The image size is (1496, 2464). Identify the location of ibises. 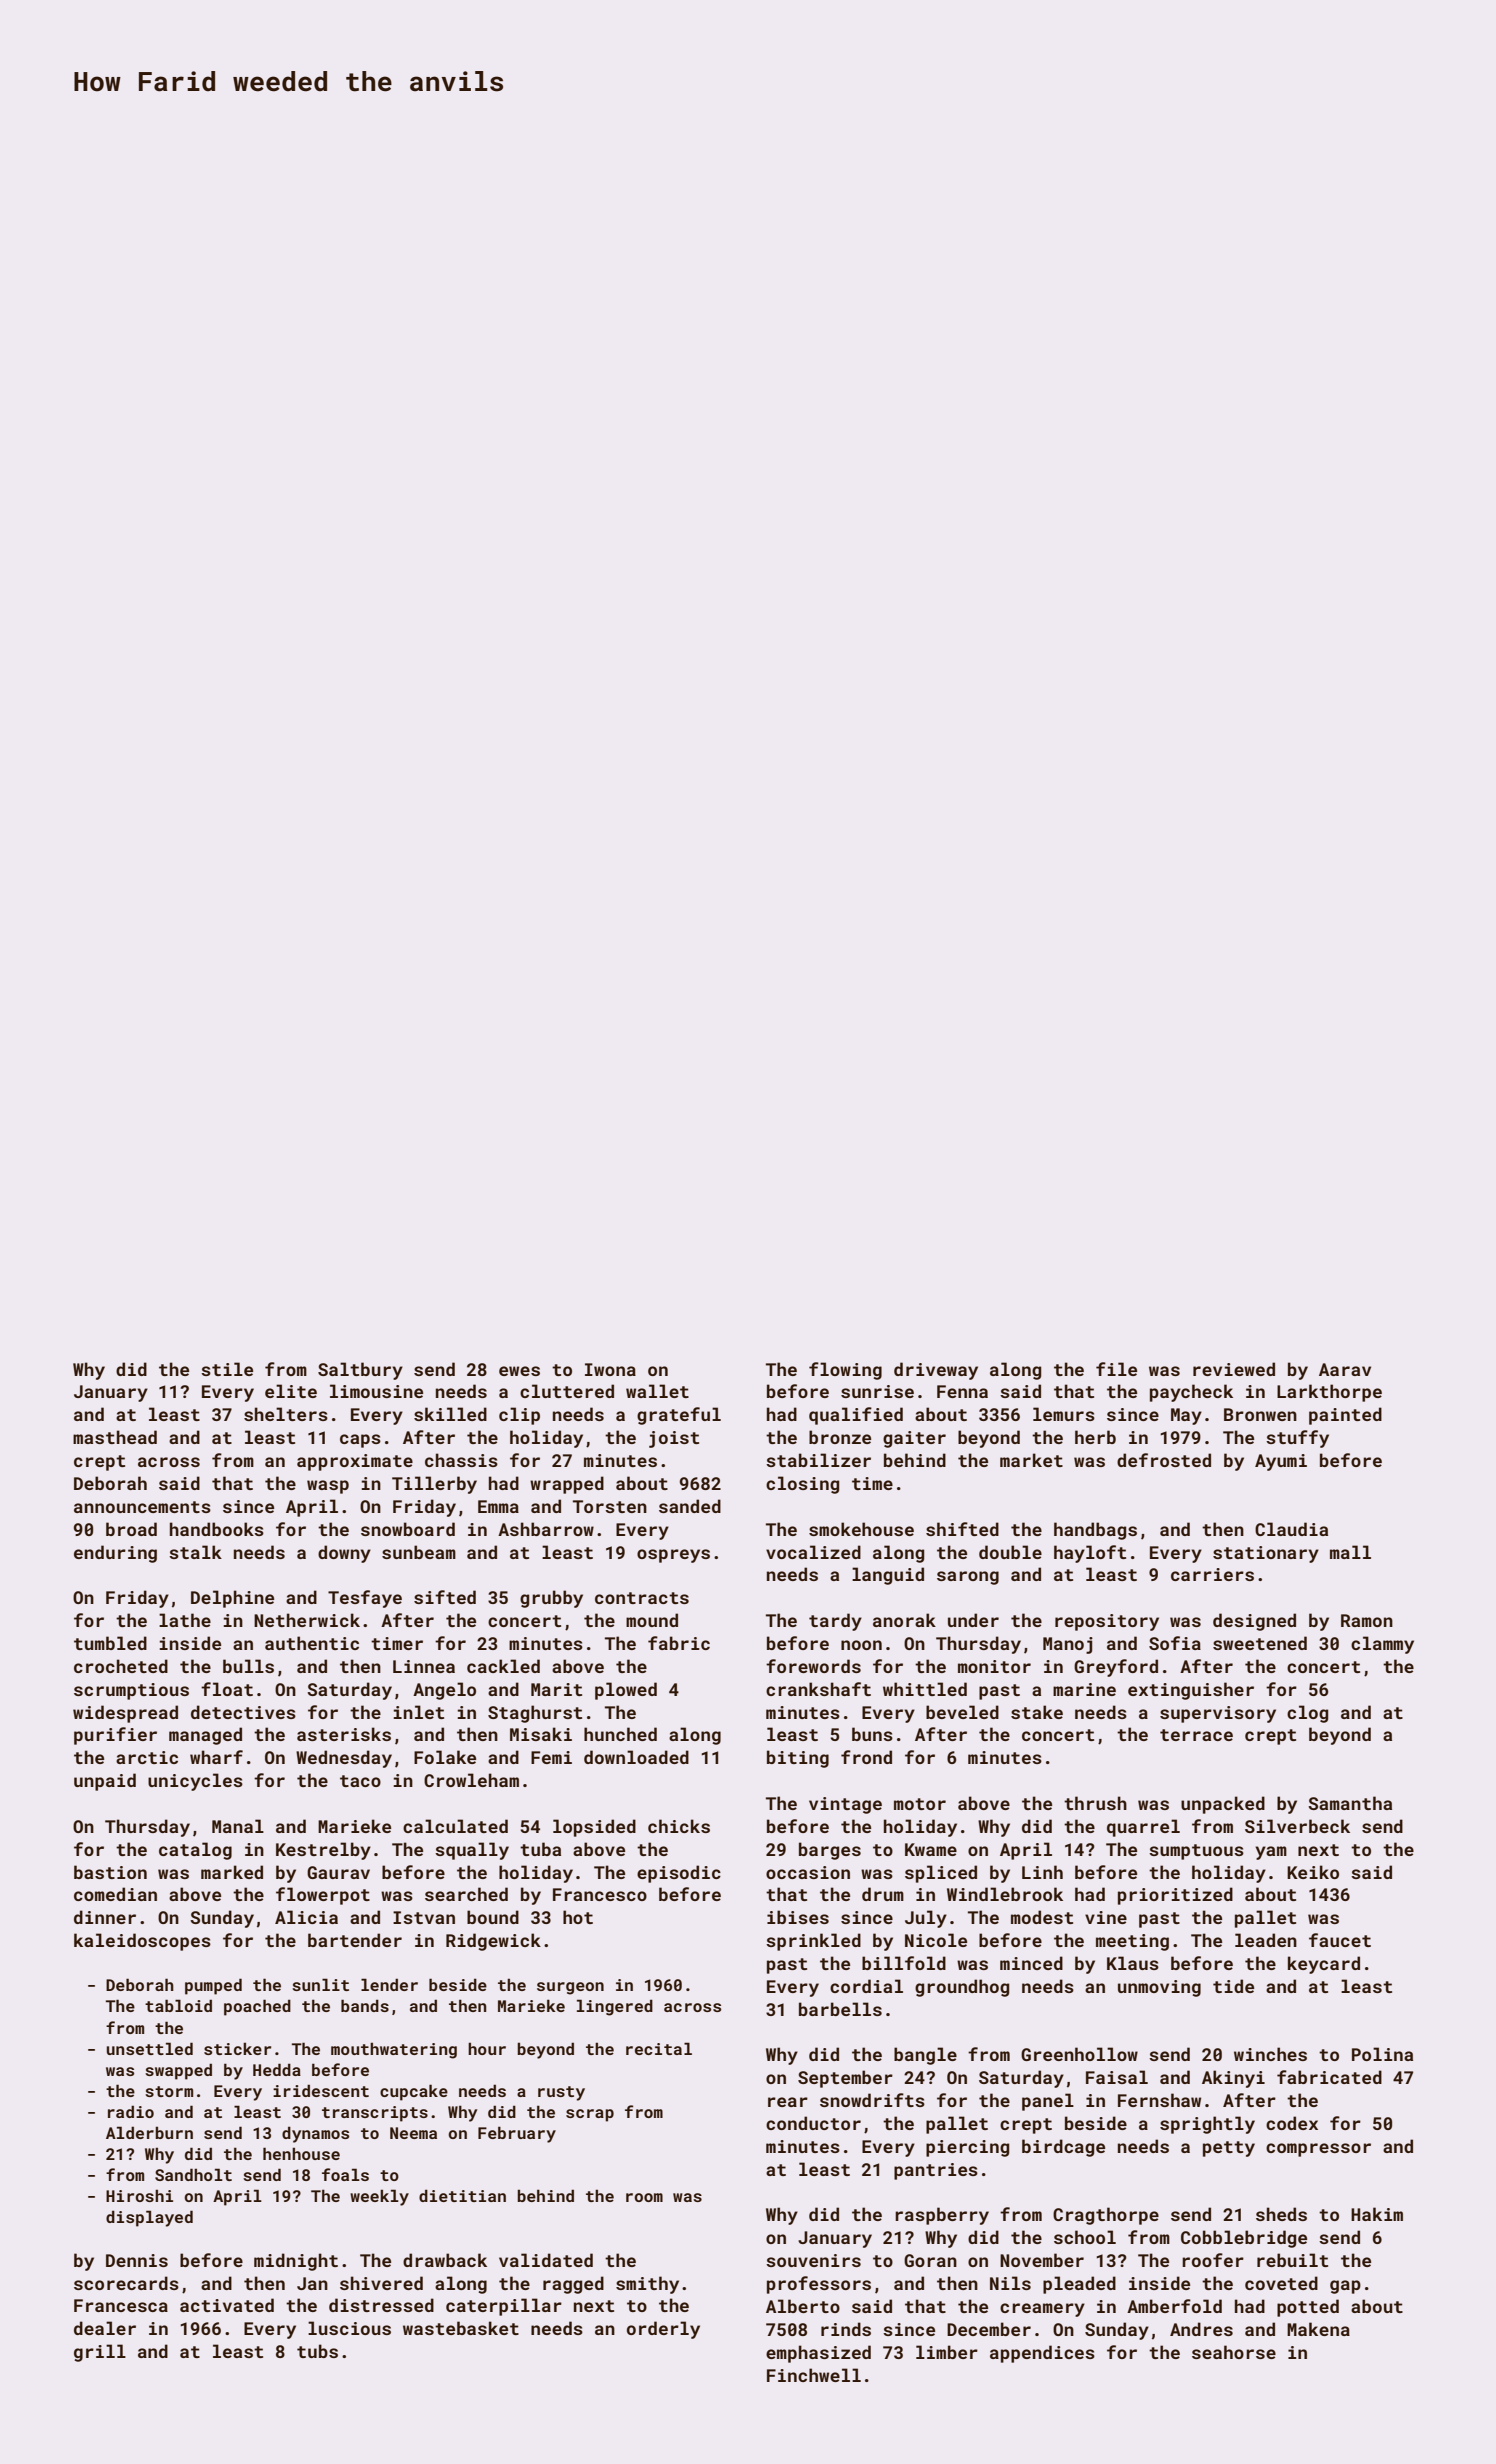
(798, 1917).
